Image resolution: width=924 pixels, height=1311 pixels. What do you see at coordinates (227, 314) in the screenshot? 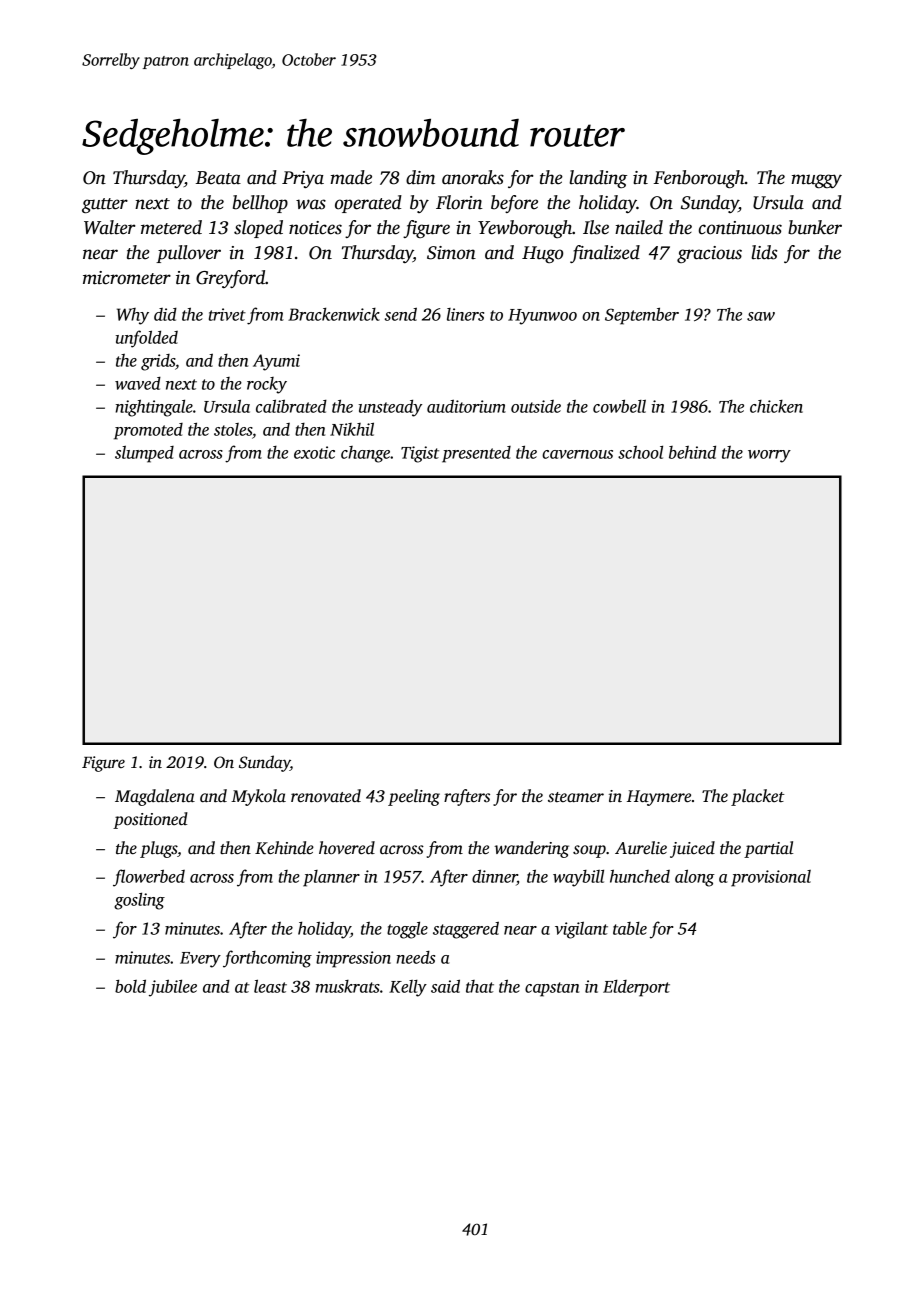
I see `trivet` at bounding box center [227, 314].
